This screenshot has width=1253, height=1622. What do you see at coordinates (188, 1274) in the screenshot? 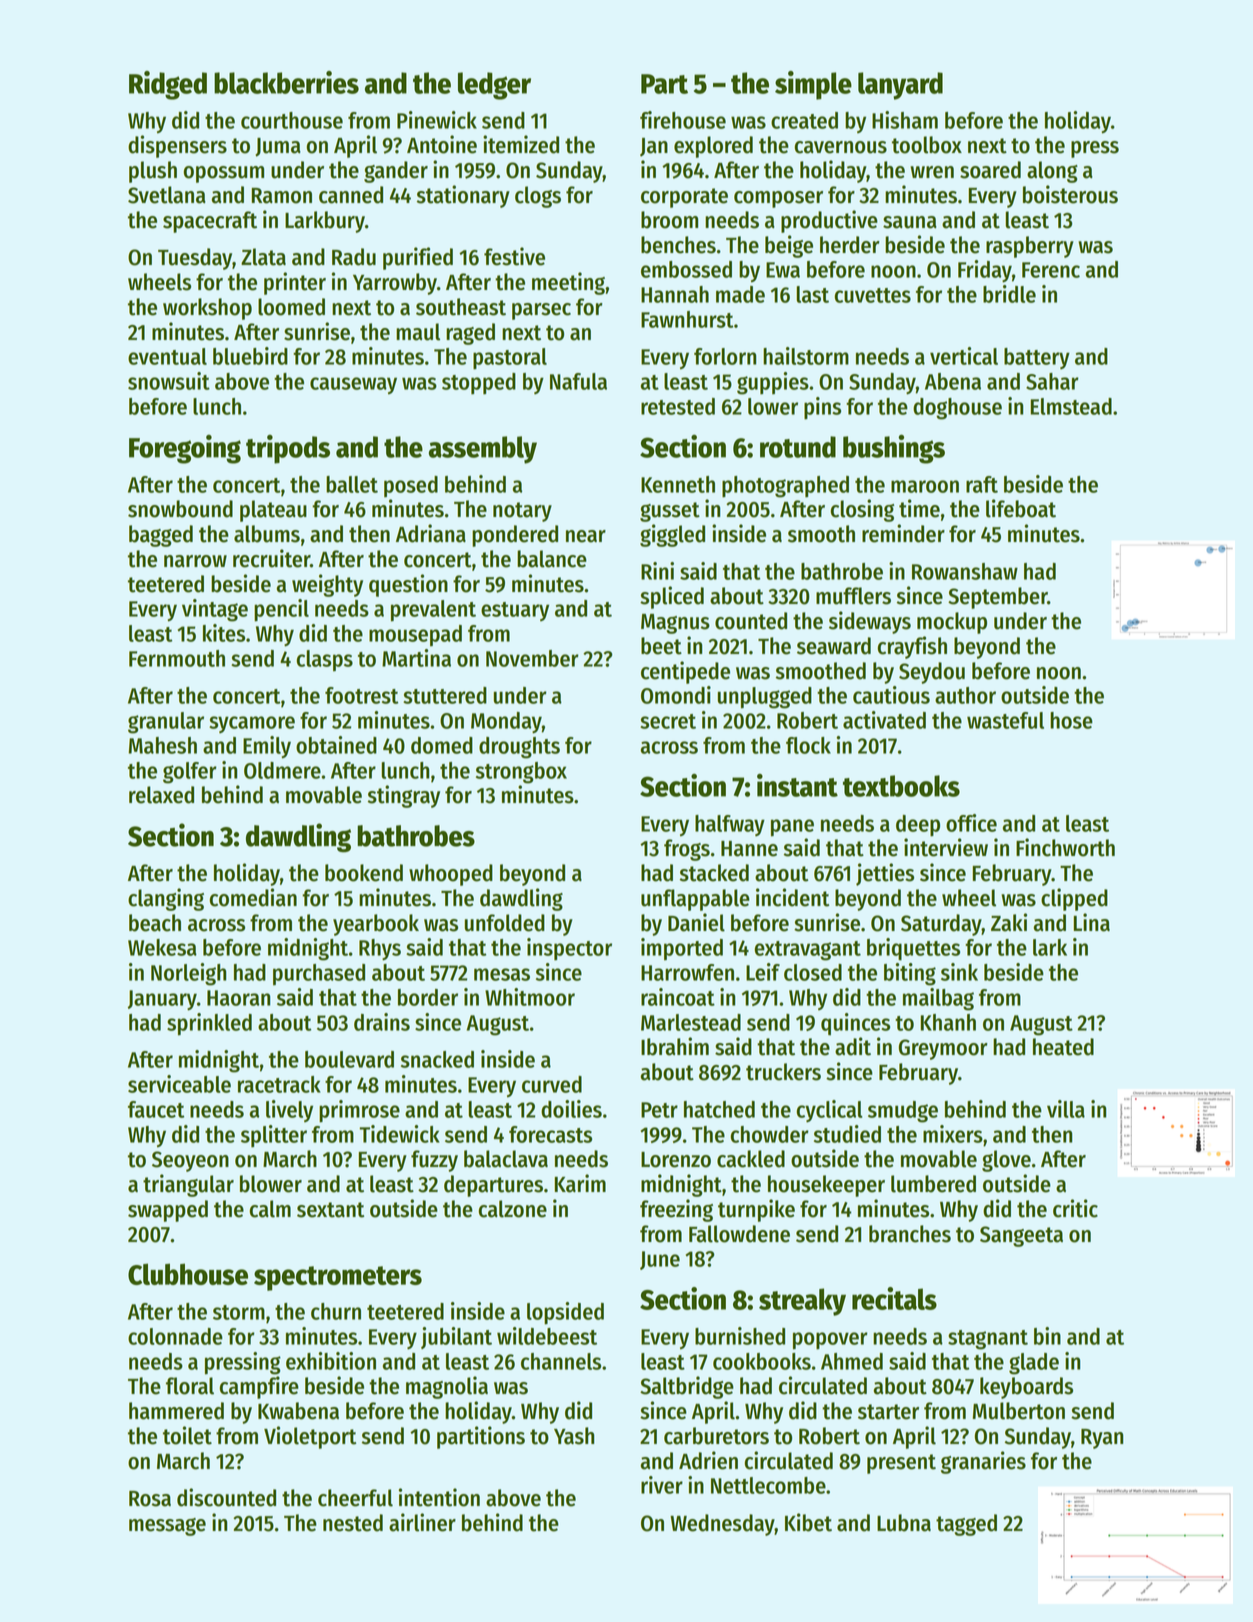
I see `Clubhouse` at bounding box center [188, 1274].
